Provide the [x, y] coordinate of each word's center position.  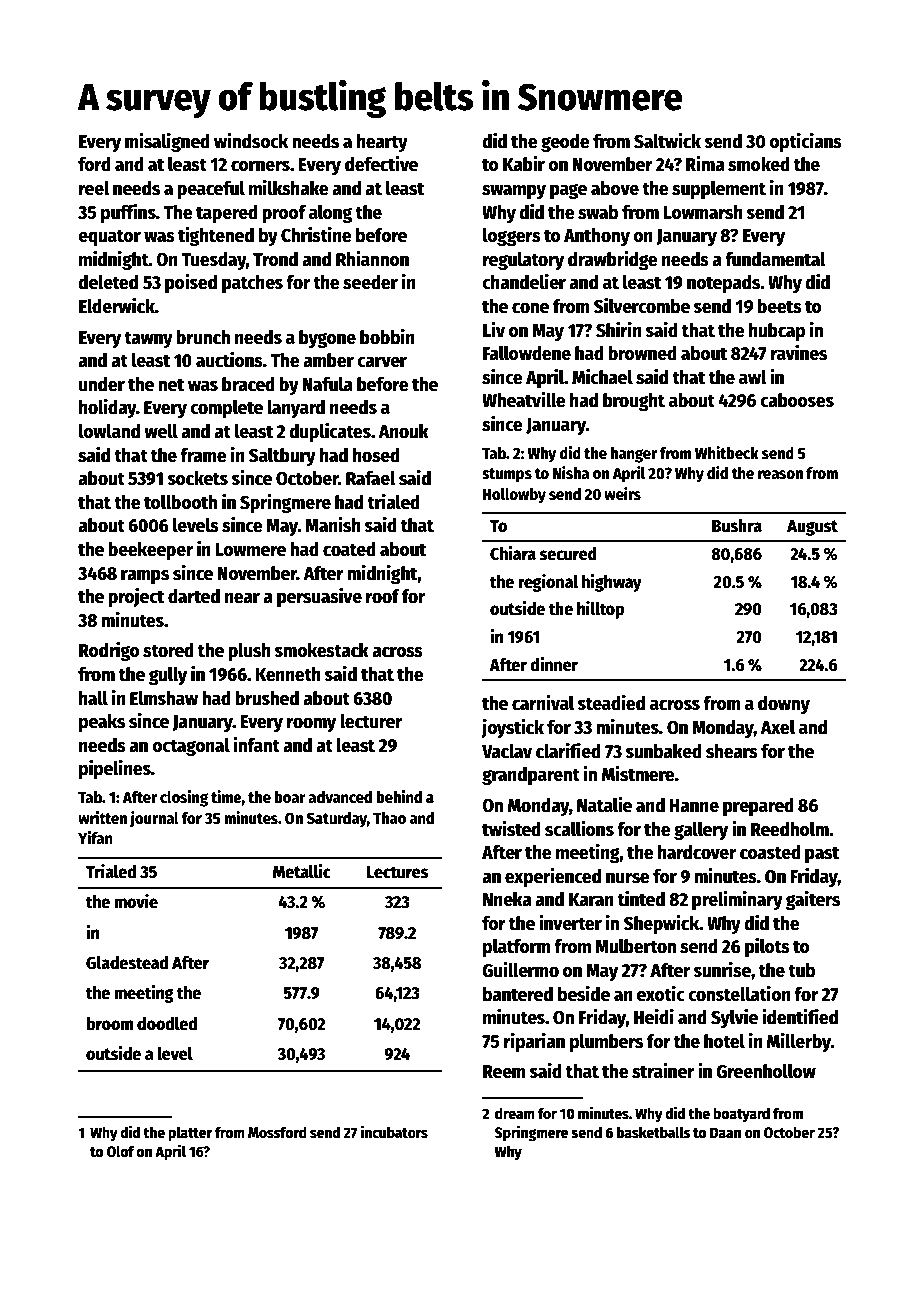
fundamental [775, 259]
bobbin [387, 337]
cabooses [797, 400]
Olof [121, 1151]
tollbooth [180, 502]
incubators [394, 1131]
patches [252, 284]
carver [382, 362]
